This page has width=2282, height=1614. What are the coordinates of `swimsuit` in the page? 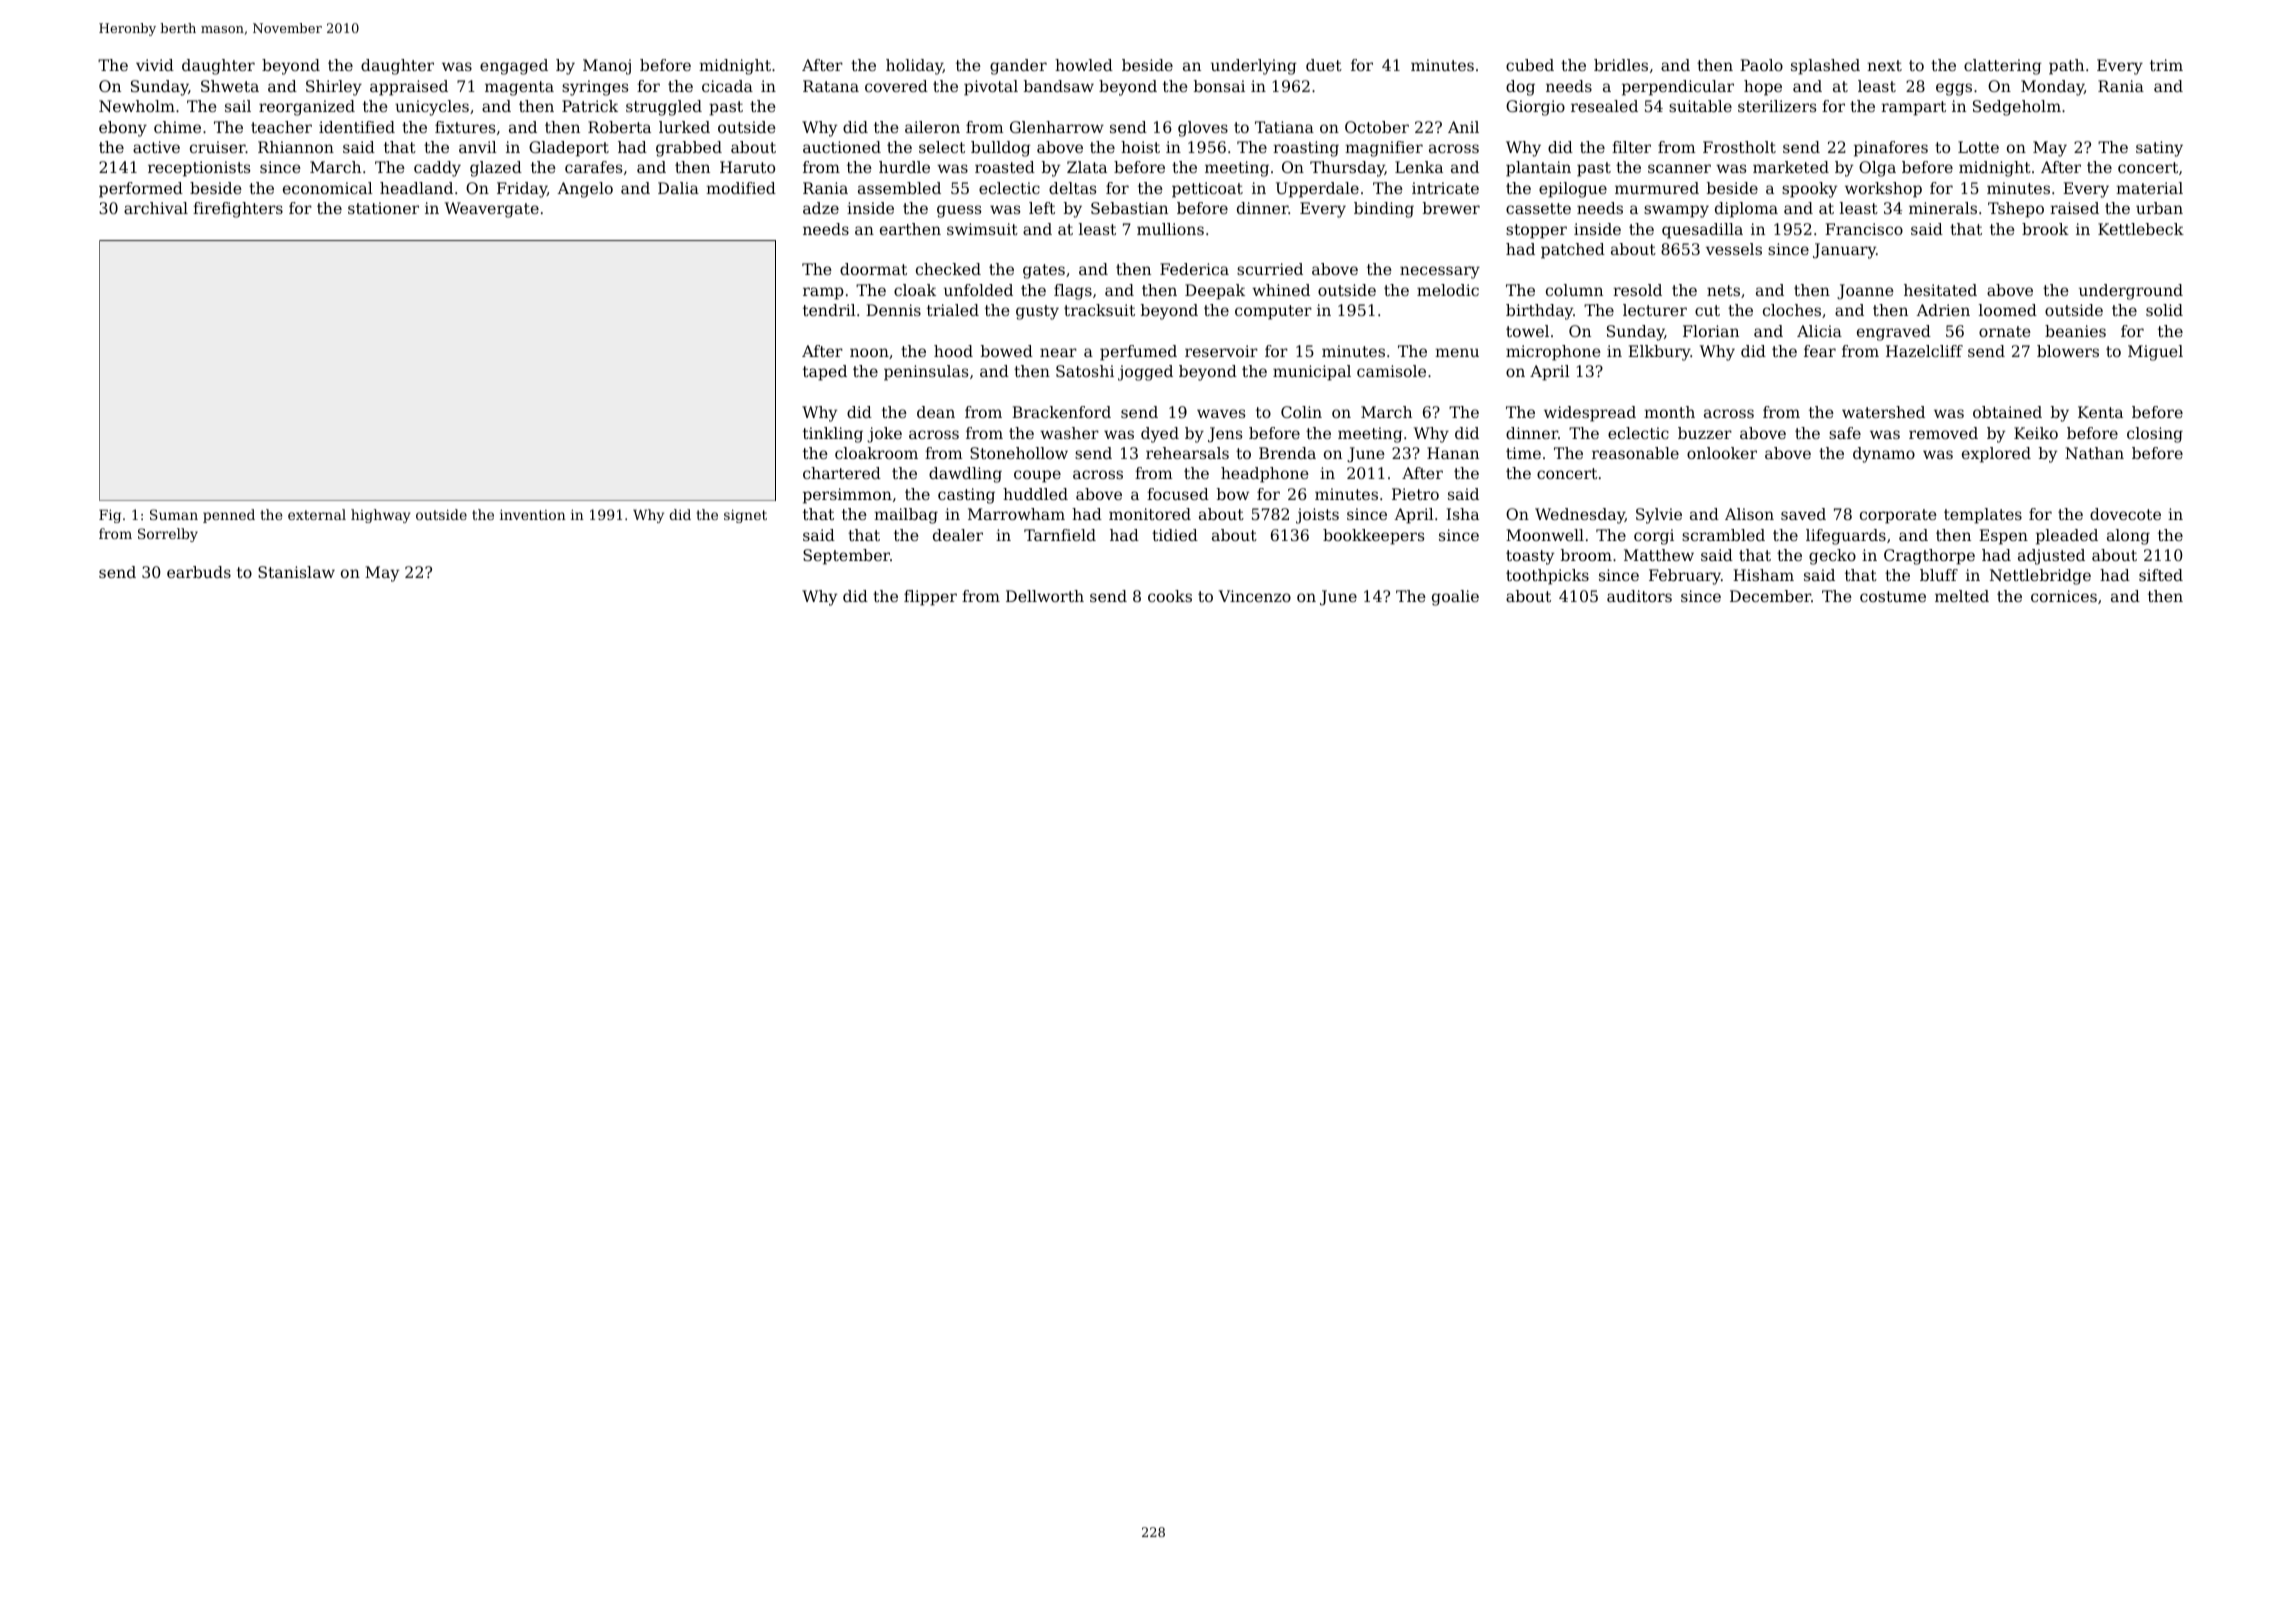 It's located at (982, 229).
